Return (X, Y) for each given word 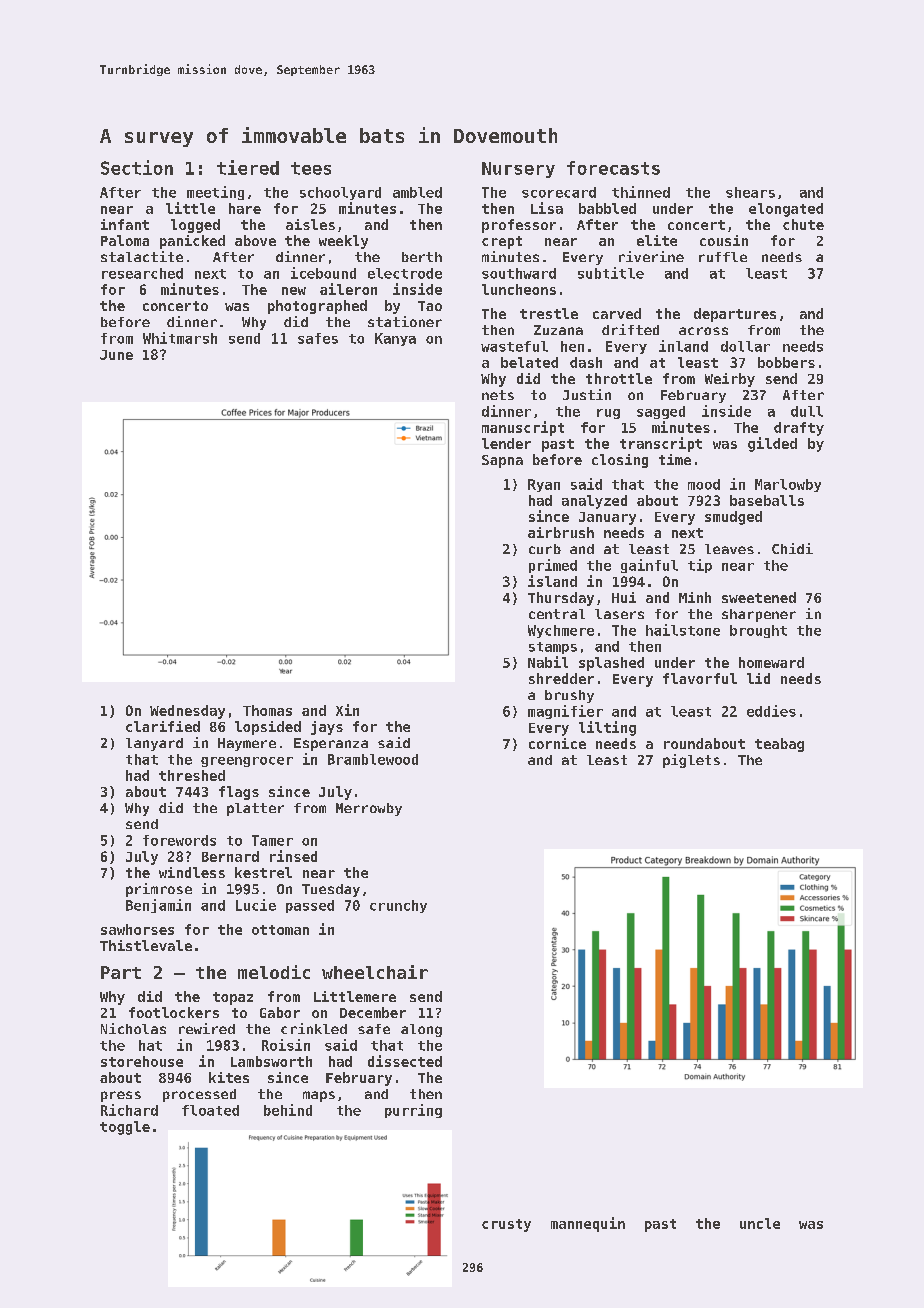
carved (617, 313)
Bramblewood (373, 759)
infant (125, 224)
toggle (125, 1128)
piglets (691, 761)
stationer (405, 321)
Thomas (267, 710)
